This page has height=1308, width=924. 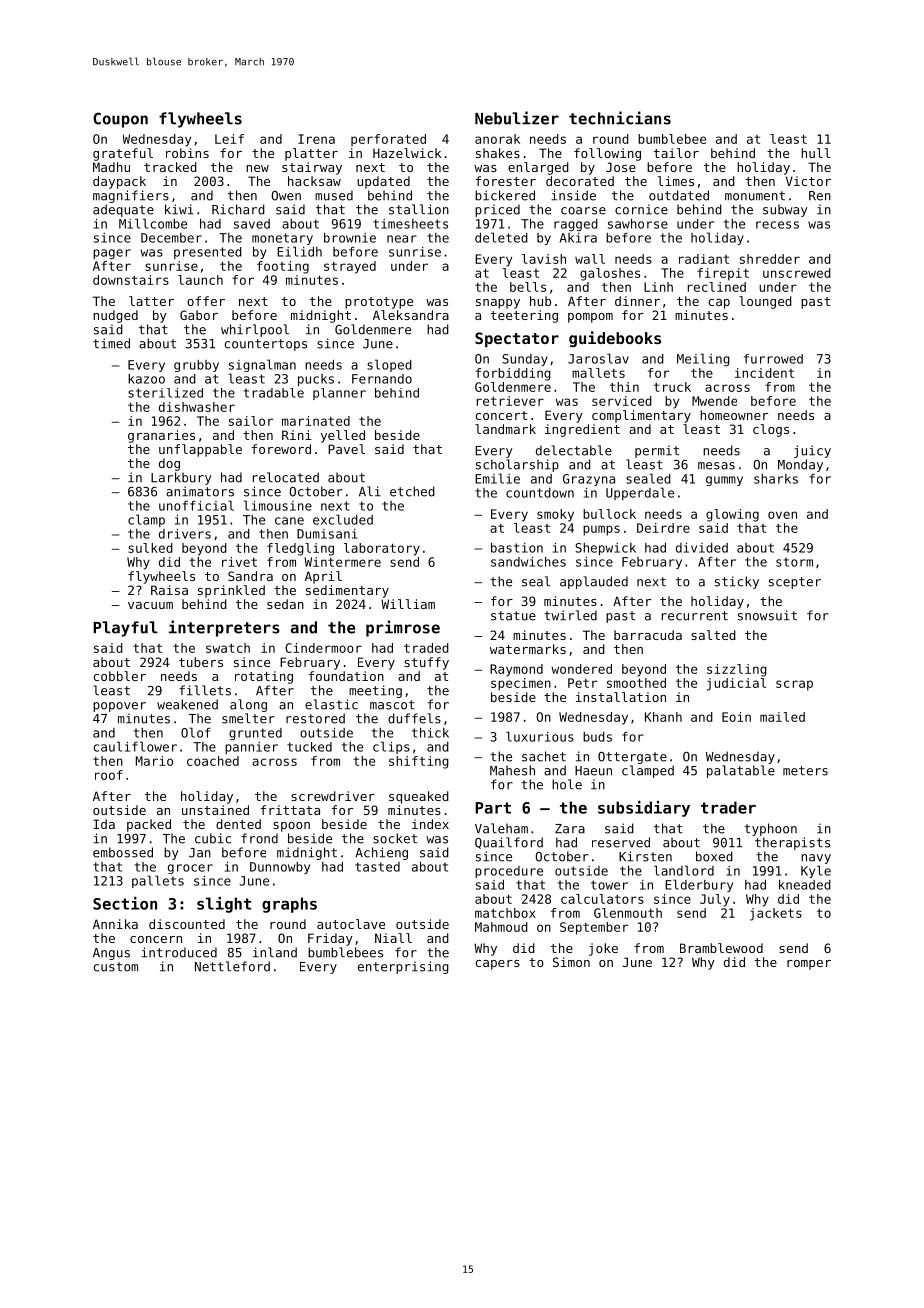 What do you see at coordinates (252, 224) in the page?
I see `saved` at bounding box center [252, 224].
